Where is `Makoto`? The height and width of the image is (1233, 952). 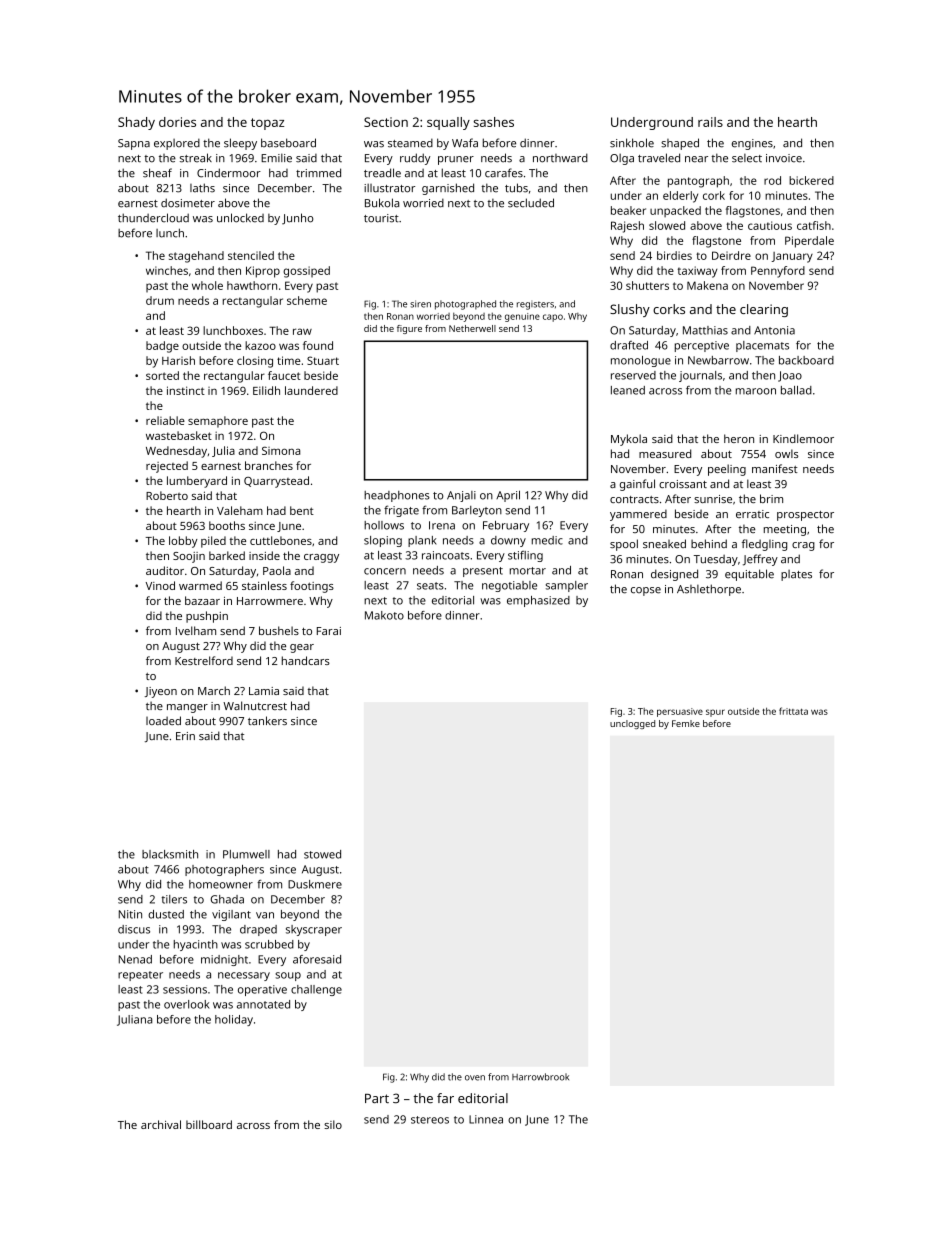 Makoto is located at coordinates (384, 615).
